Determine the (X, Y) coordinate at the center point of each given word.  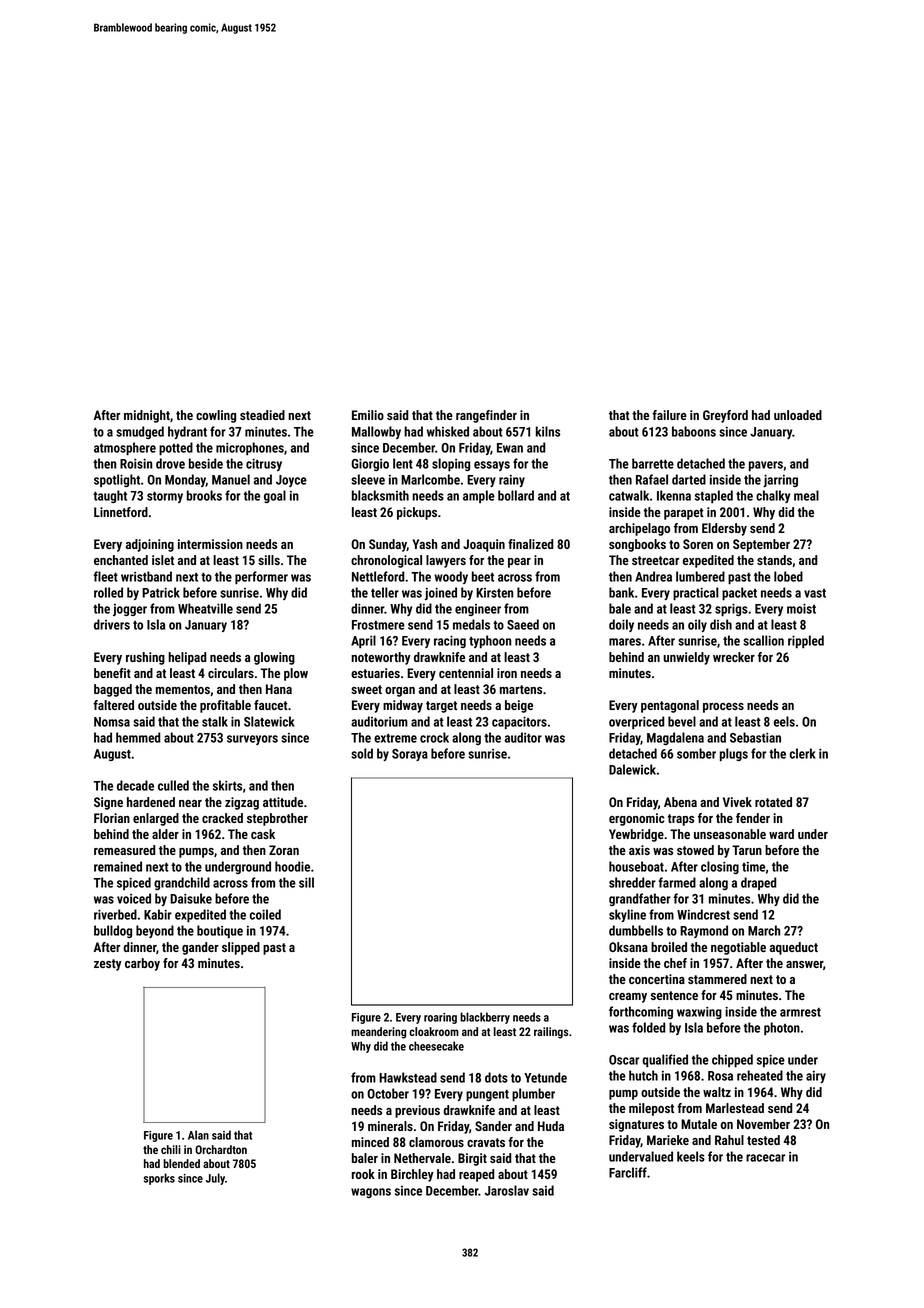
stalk (215, 721)
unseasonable (730, 834)
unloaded (798, 415)
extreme (395, 738)
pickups (417, 513)
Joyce (291, 481)
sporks (159, 1179)
